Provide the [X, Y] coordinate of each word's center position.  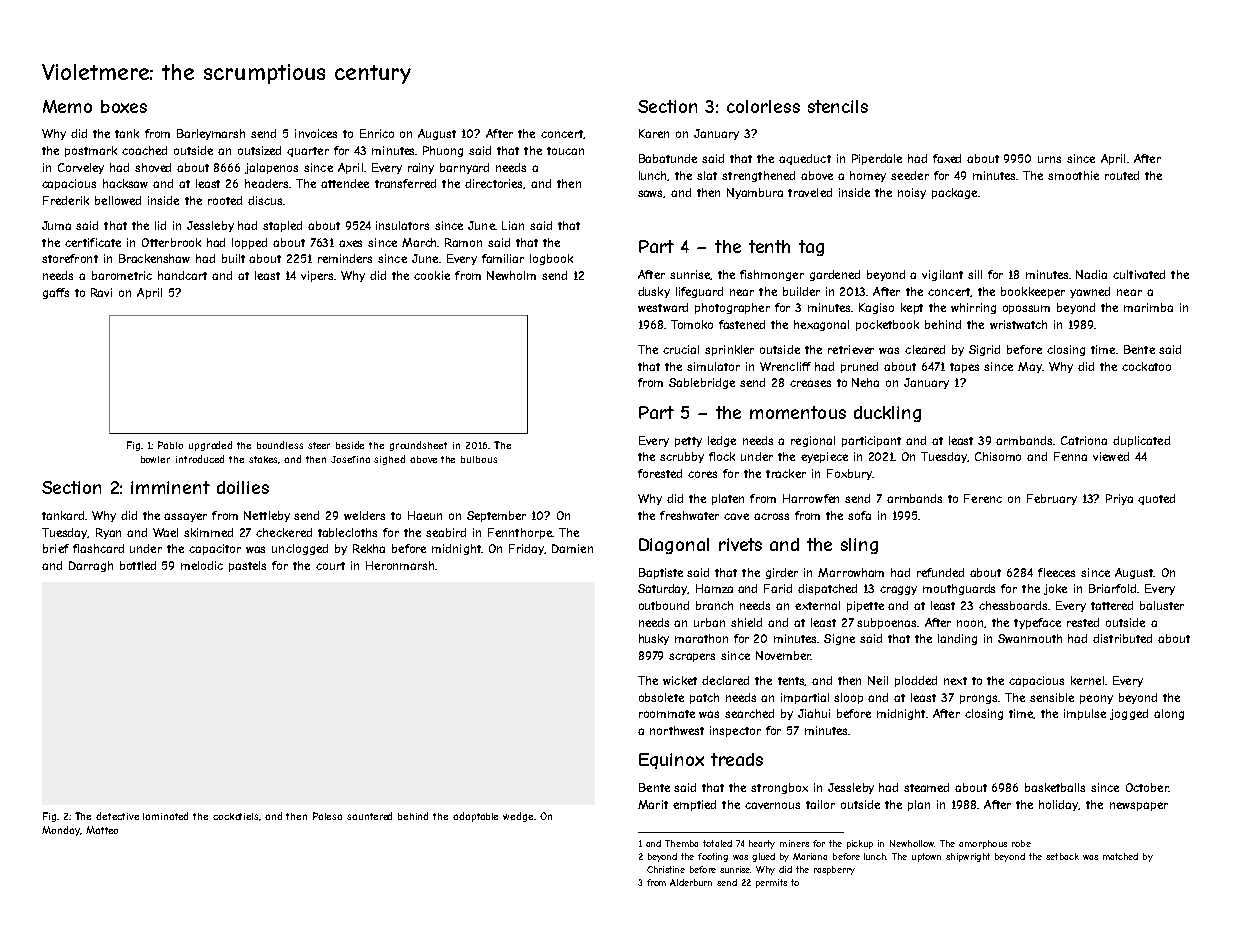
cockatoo [1146, 366]
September [496, 516]
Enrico [377, 133]
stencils [838, 106]
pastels [247, 566]
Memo [67, 106]
